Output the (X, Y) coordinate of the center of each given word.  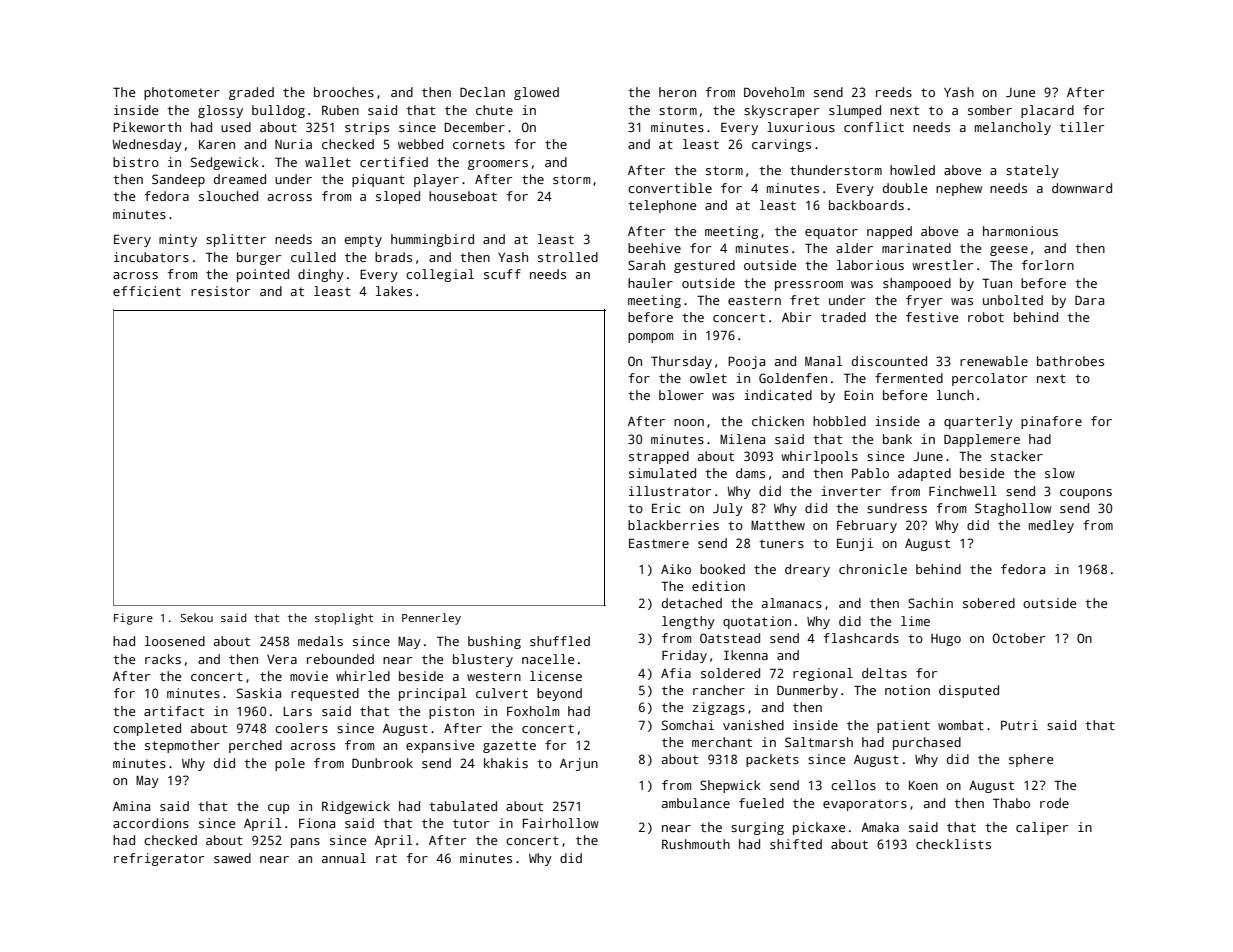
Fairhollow (561, 823)
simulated (662, 473)
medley (1051, 526)
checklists (953, 844)
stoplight (344, 619)
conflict (874, 127)
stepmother (182, 746)
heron (677, 92)
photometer (182, 93)
